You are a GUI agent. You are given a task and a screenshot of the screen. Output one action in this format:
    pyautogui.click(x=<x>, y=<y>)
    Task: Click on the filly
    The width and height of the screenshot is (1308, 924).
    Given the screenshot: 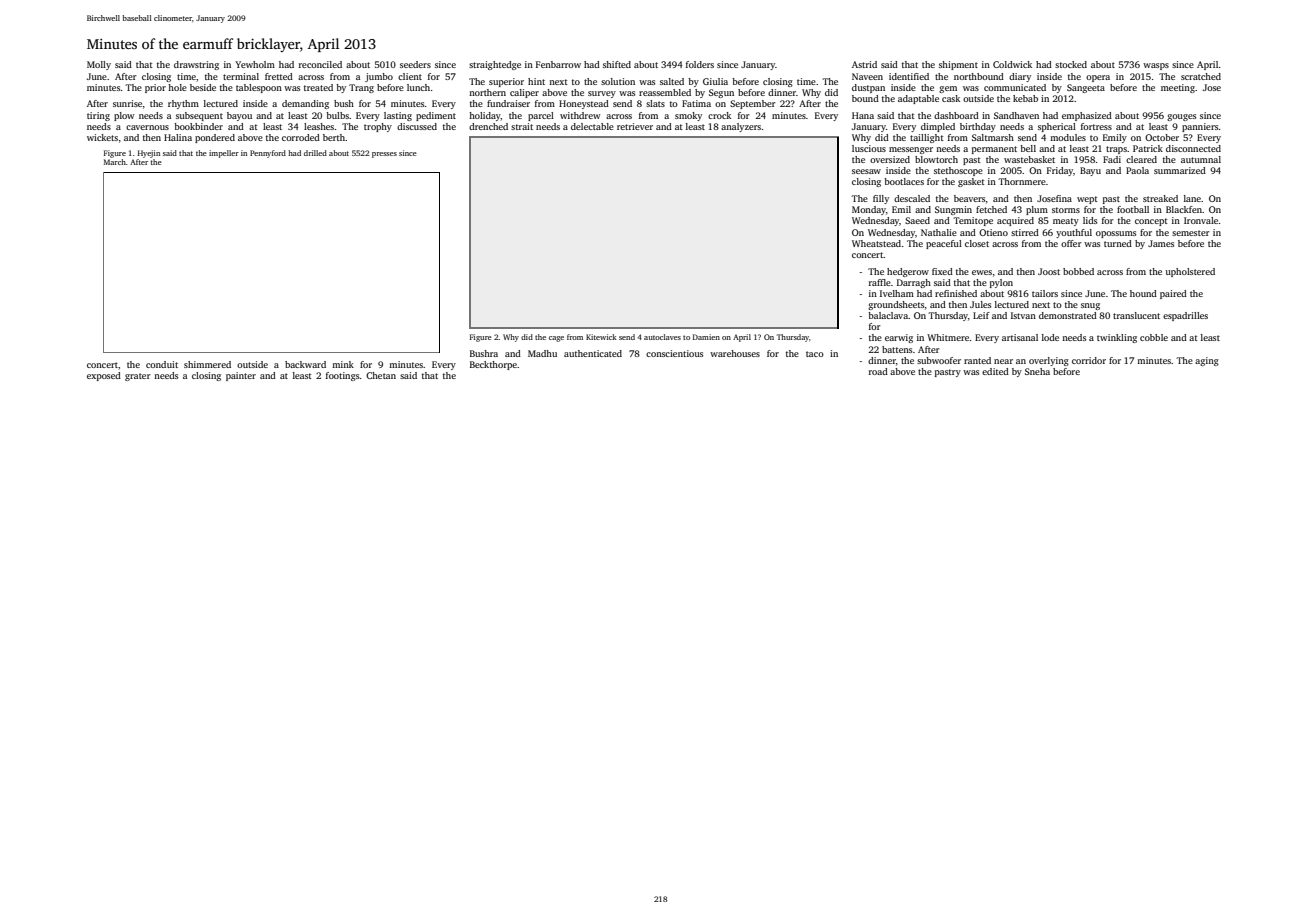 What is the action you would take?
    pyautogui.click(x=881, y=199)
